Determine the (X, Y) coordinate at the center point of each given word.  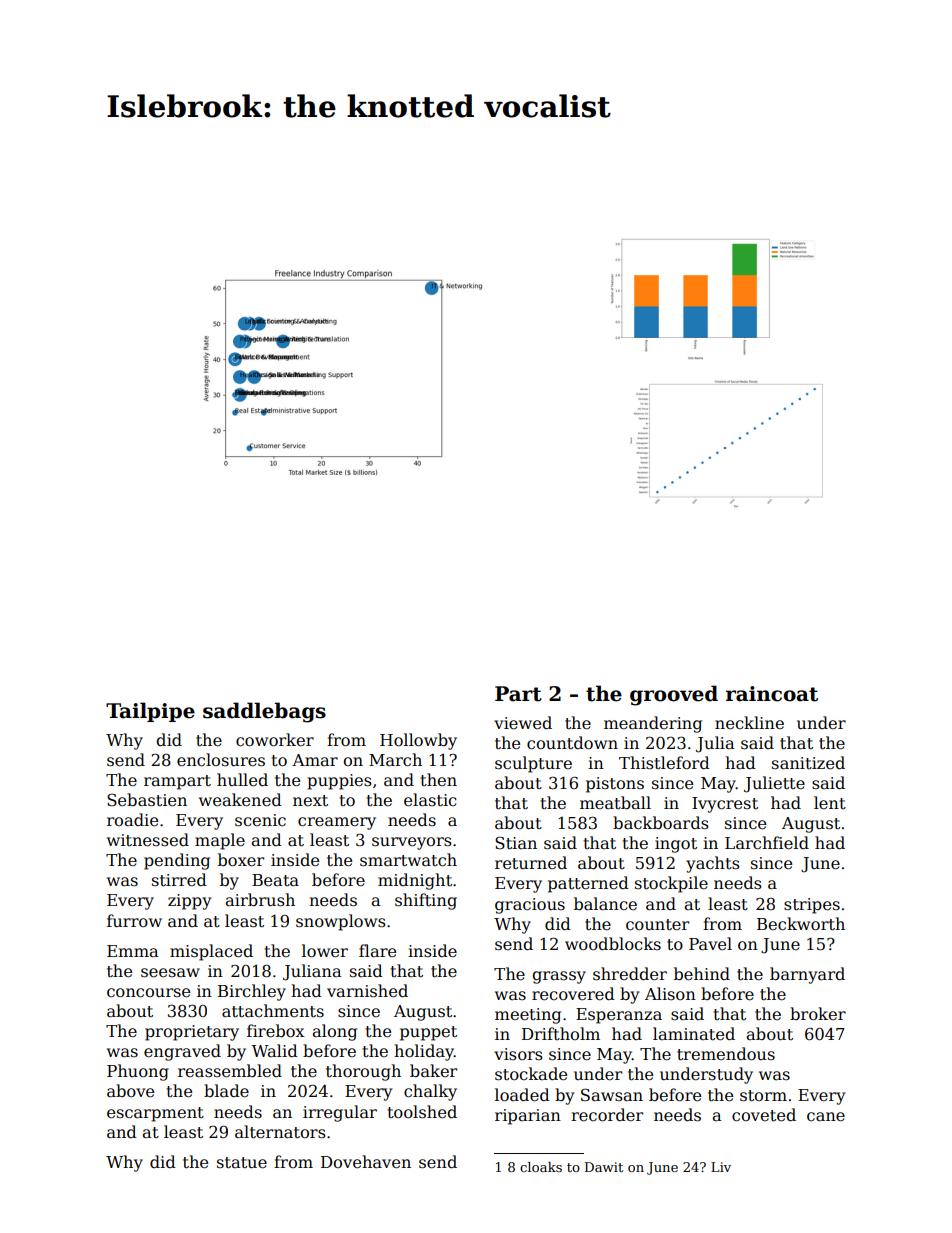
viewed (523, 723)
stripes (812, 906)
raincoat (772, 694)
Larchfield (767, 843)
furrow (134, 920)
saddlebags (264, 712)
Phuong (138, 1072)
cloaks (541, 1167)
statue (242, 1163)
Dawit (604, 1167)
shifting (426, 901)
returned (531, 863)
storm (763, 1096)
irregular (340, 1113)
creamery (337, 823)
